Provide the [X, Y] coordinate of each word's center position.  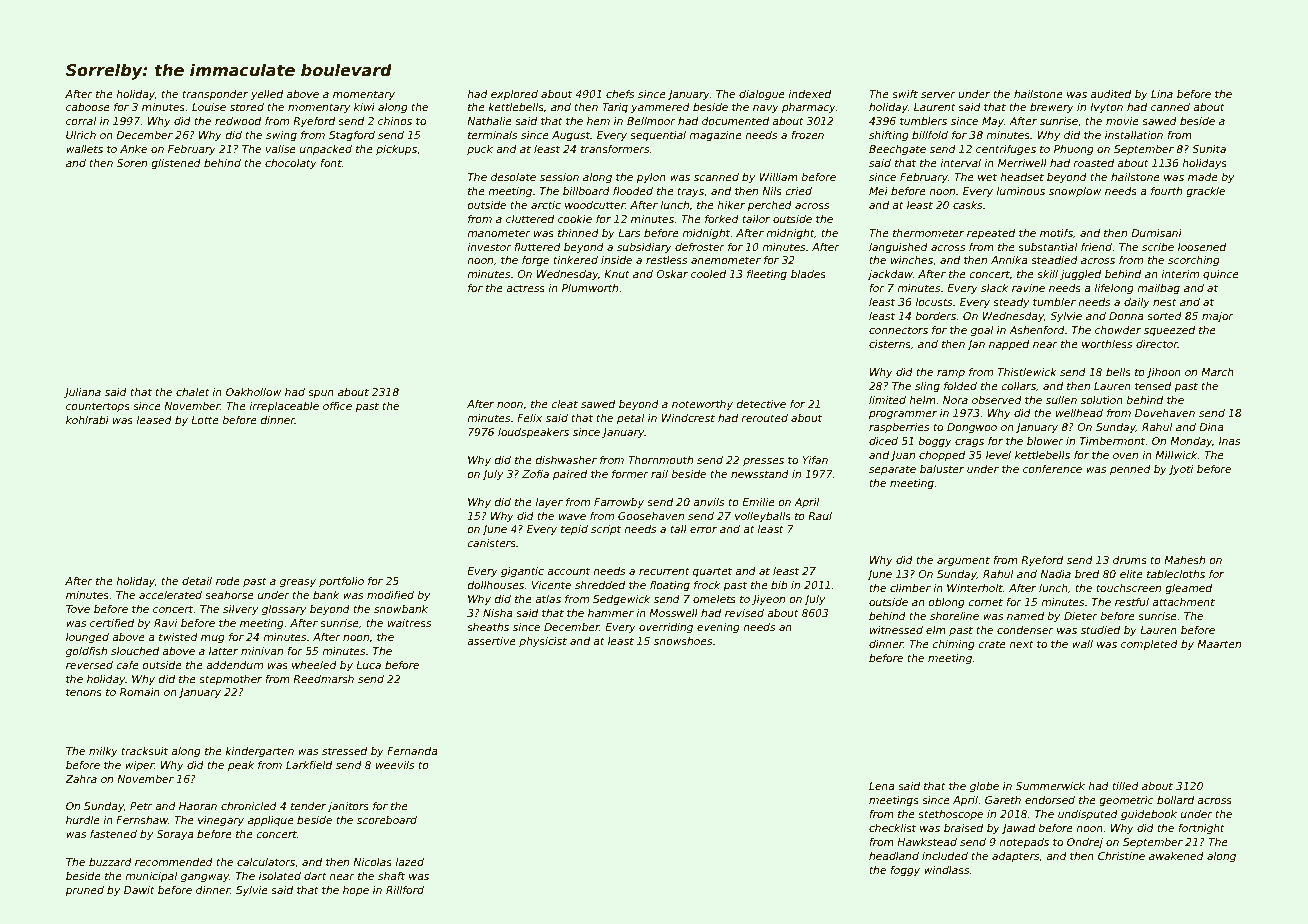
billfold [930, 135]
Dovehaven [1165, 413]
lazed [409, 862]
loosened [1202, 247]
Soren [132, 163]
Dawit [139, 890]
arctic [546, 205]
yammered [660, 108]
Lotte [205, 420]
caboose [88, 107]
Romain [140, 692]
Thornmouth [660, 460]
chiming [953, 645]
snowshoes [683, 641]
